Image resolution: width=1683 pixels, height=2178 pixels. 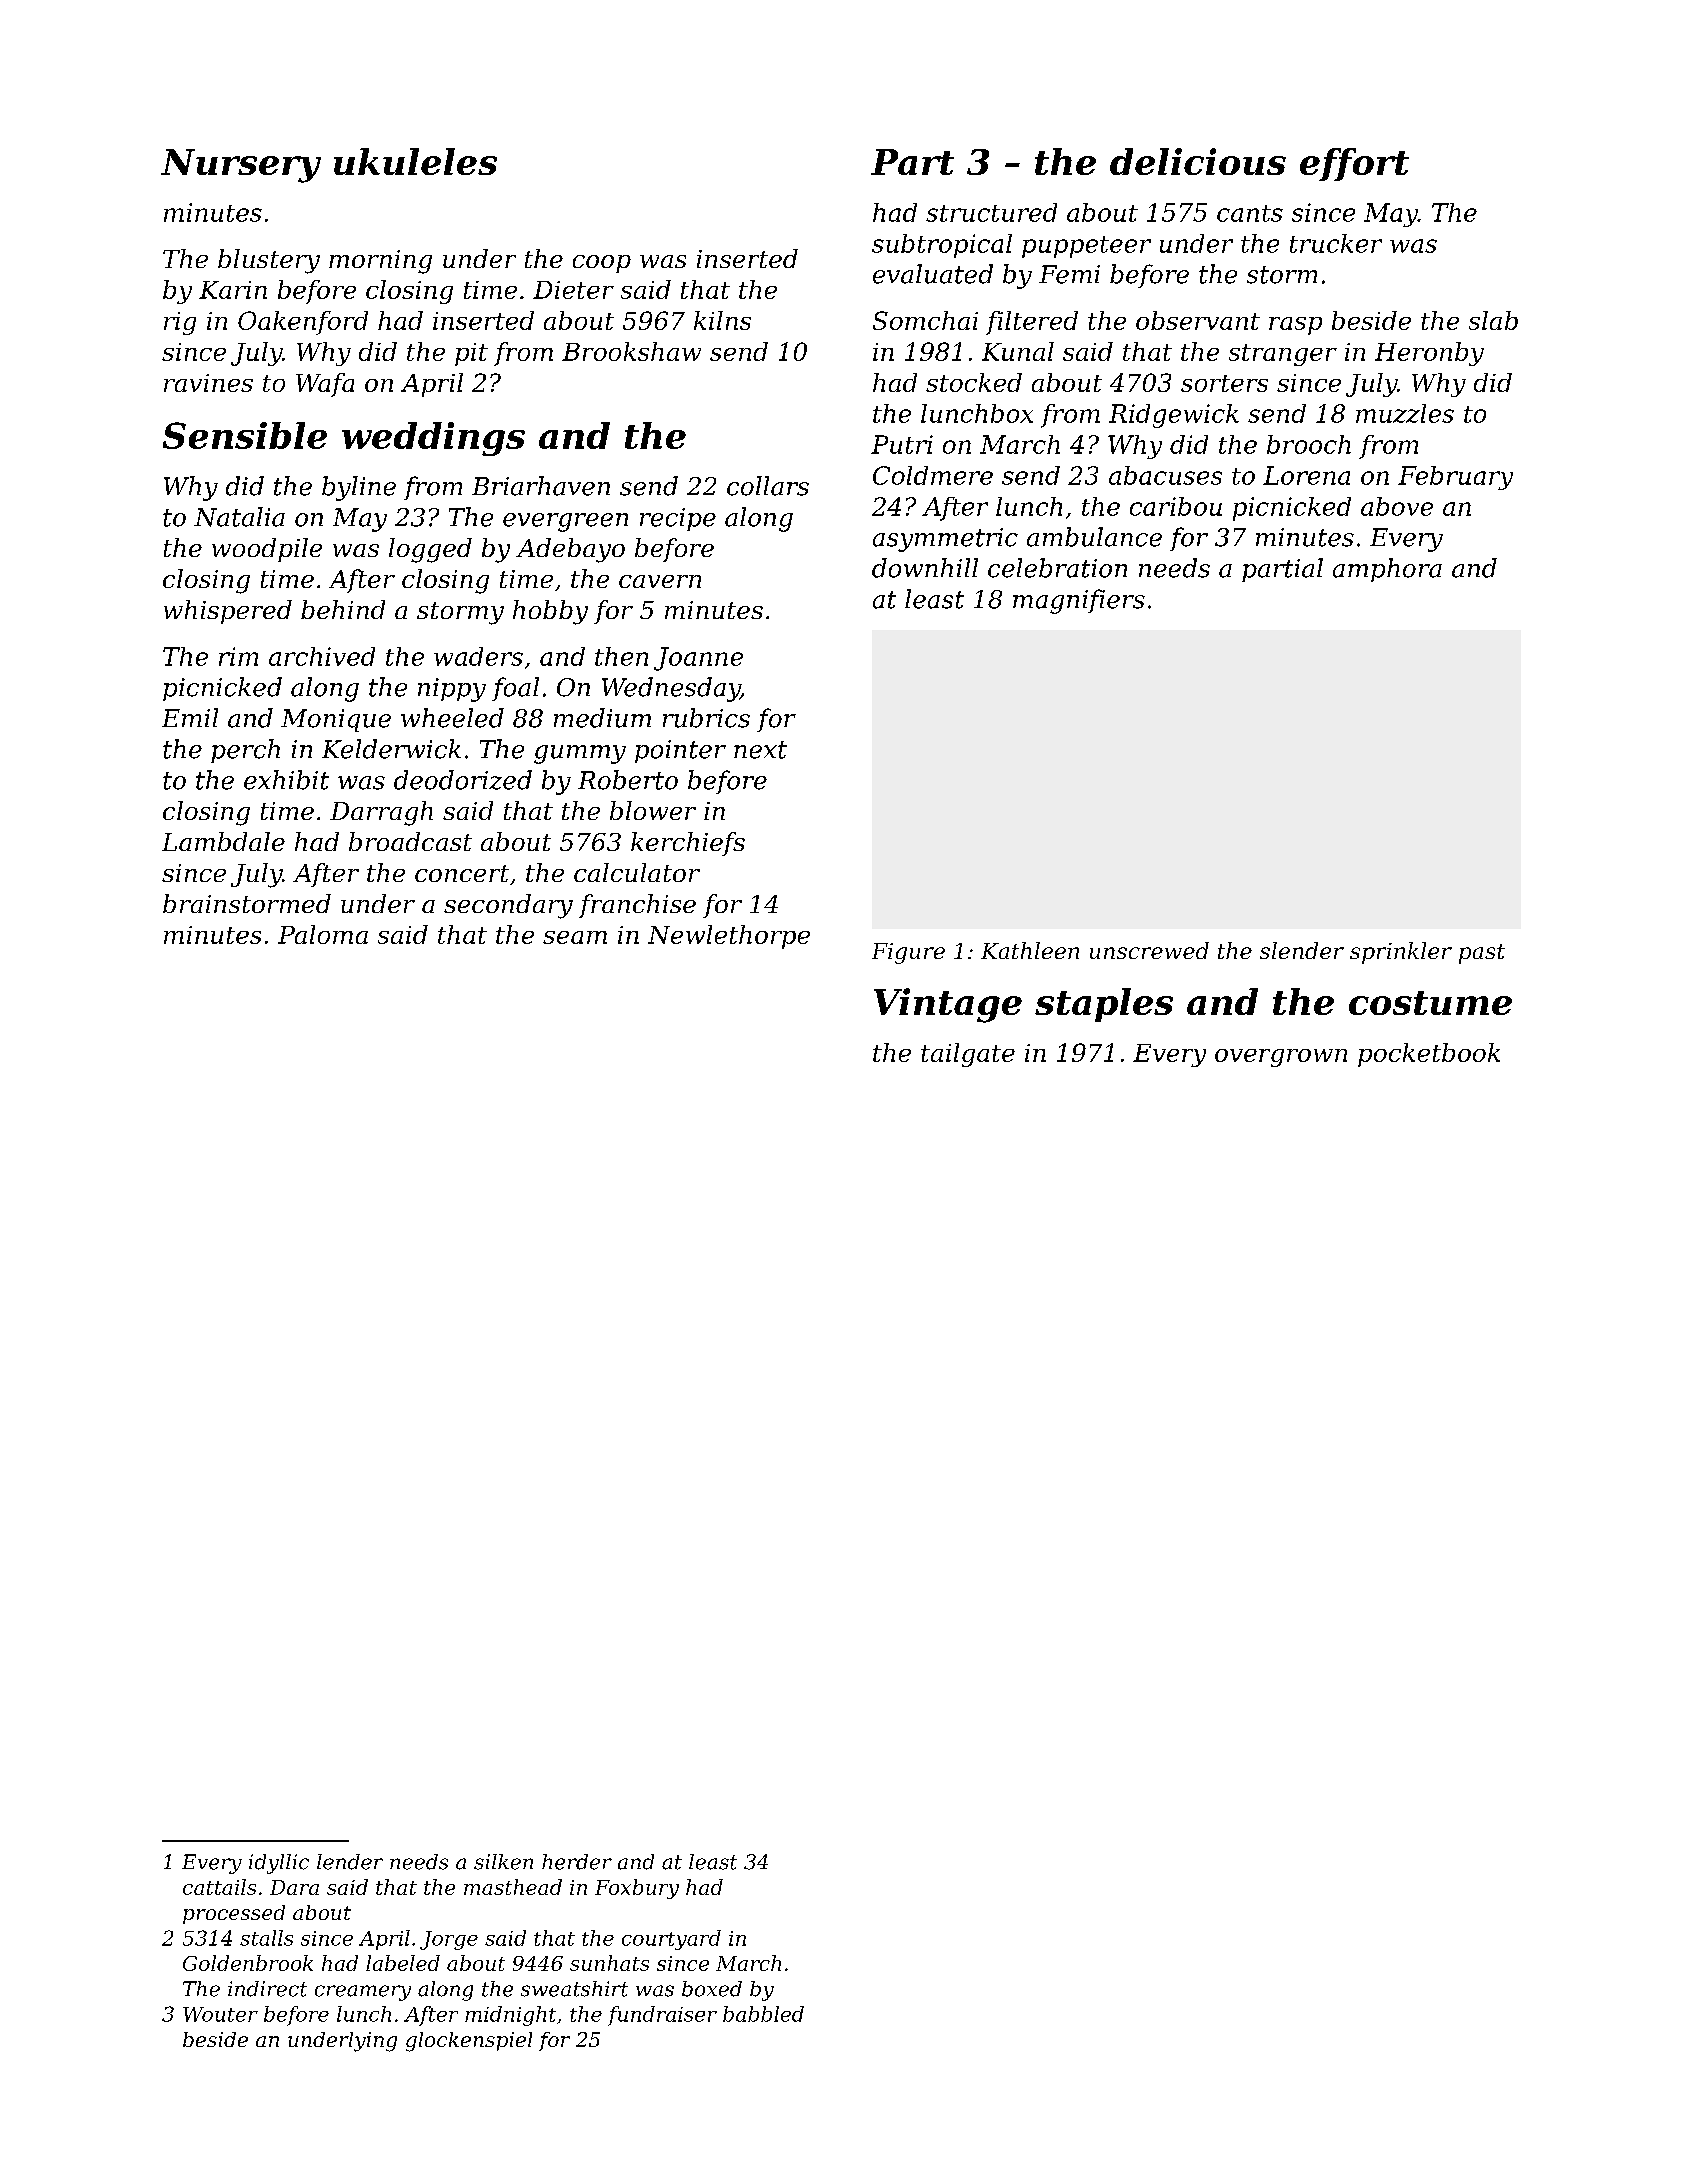 What do you see at coordinates (763, 2014) in the page?
I see `babbled` at bounding box center [763, 2014].
